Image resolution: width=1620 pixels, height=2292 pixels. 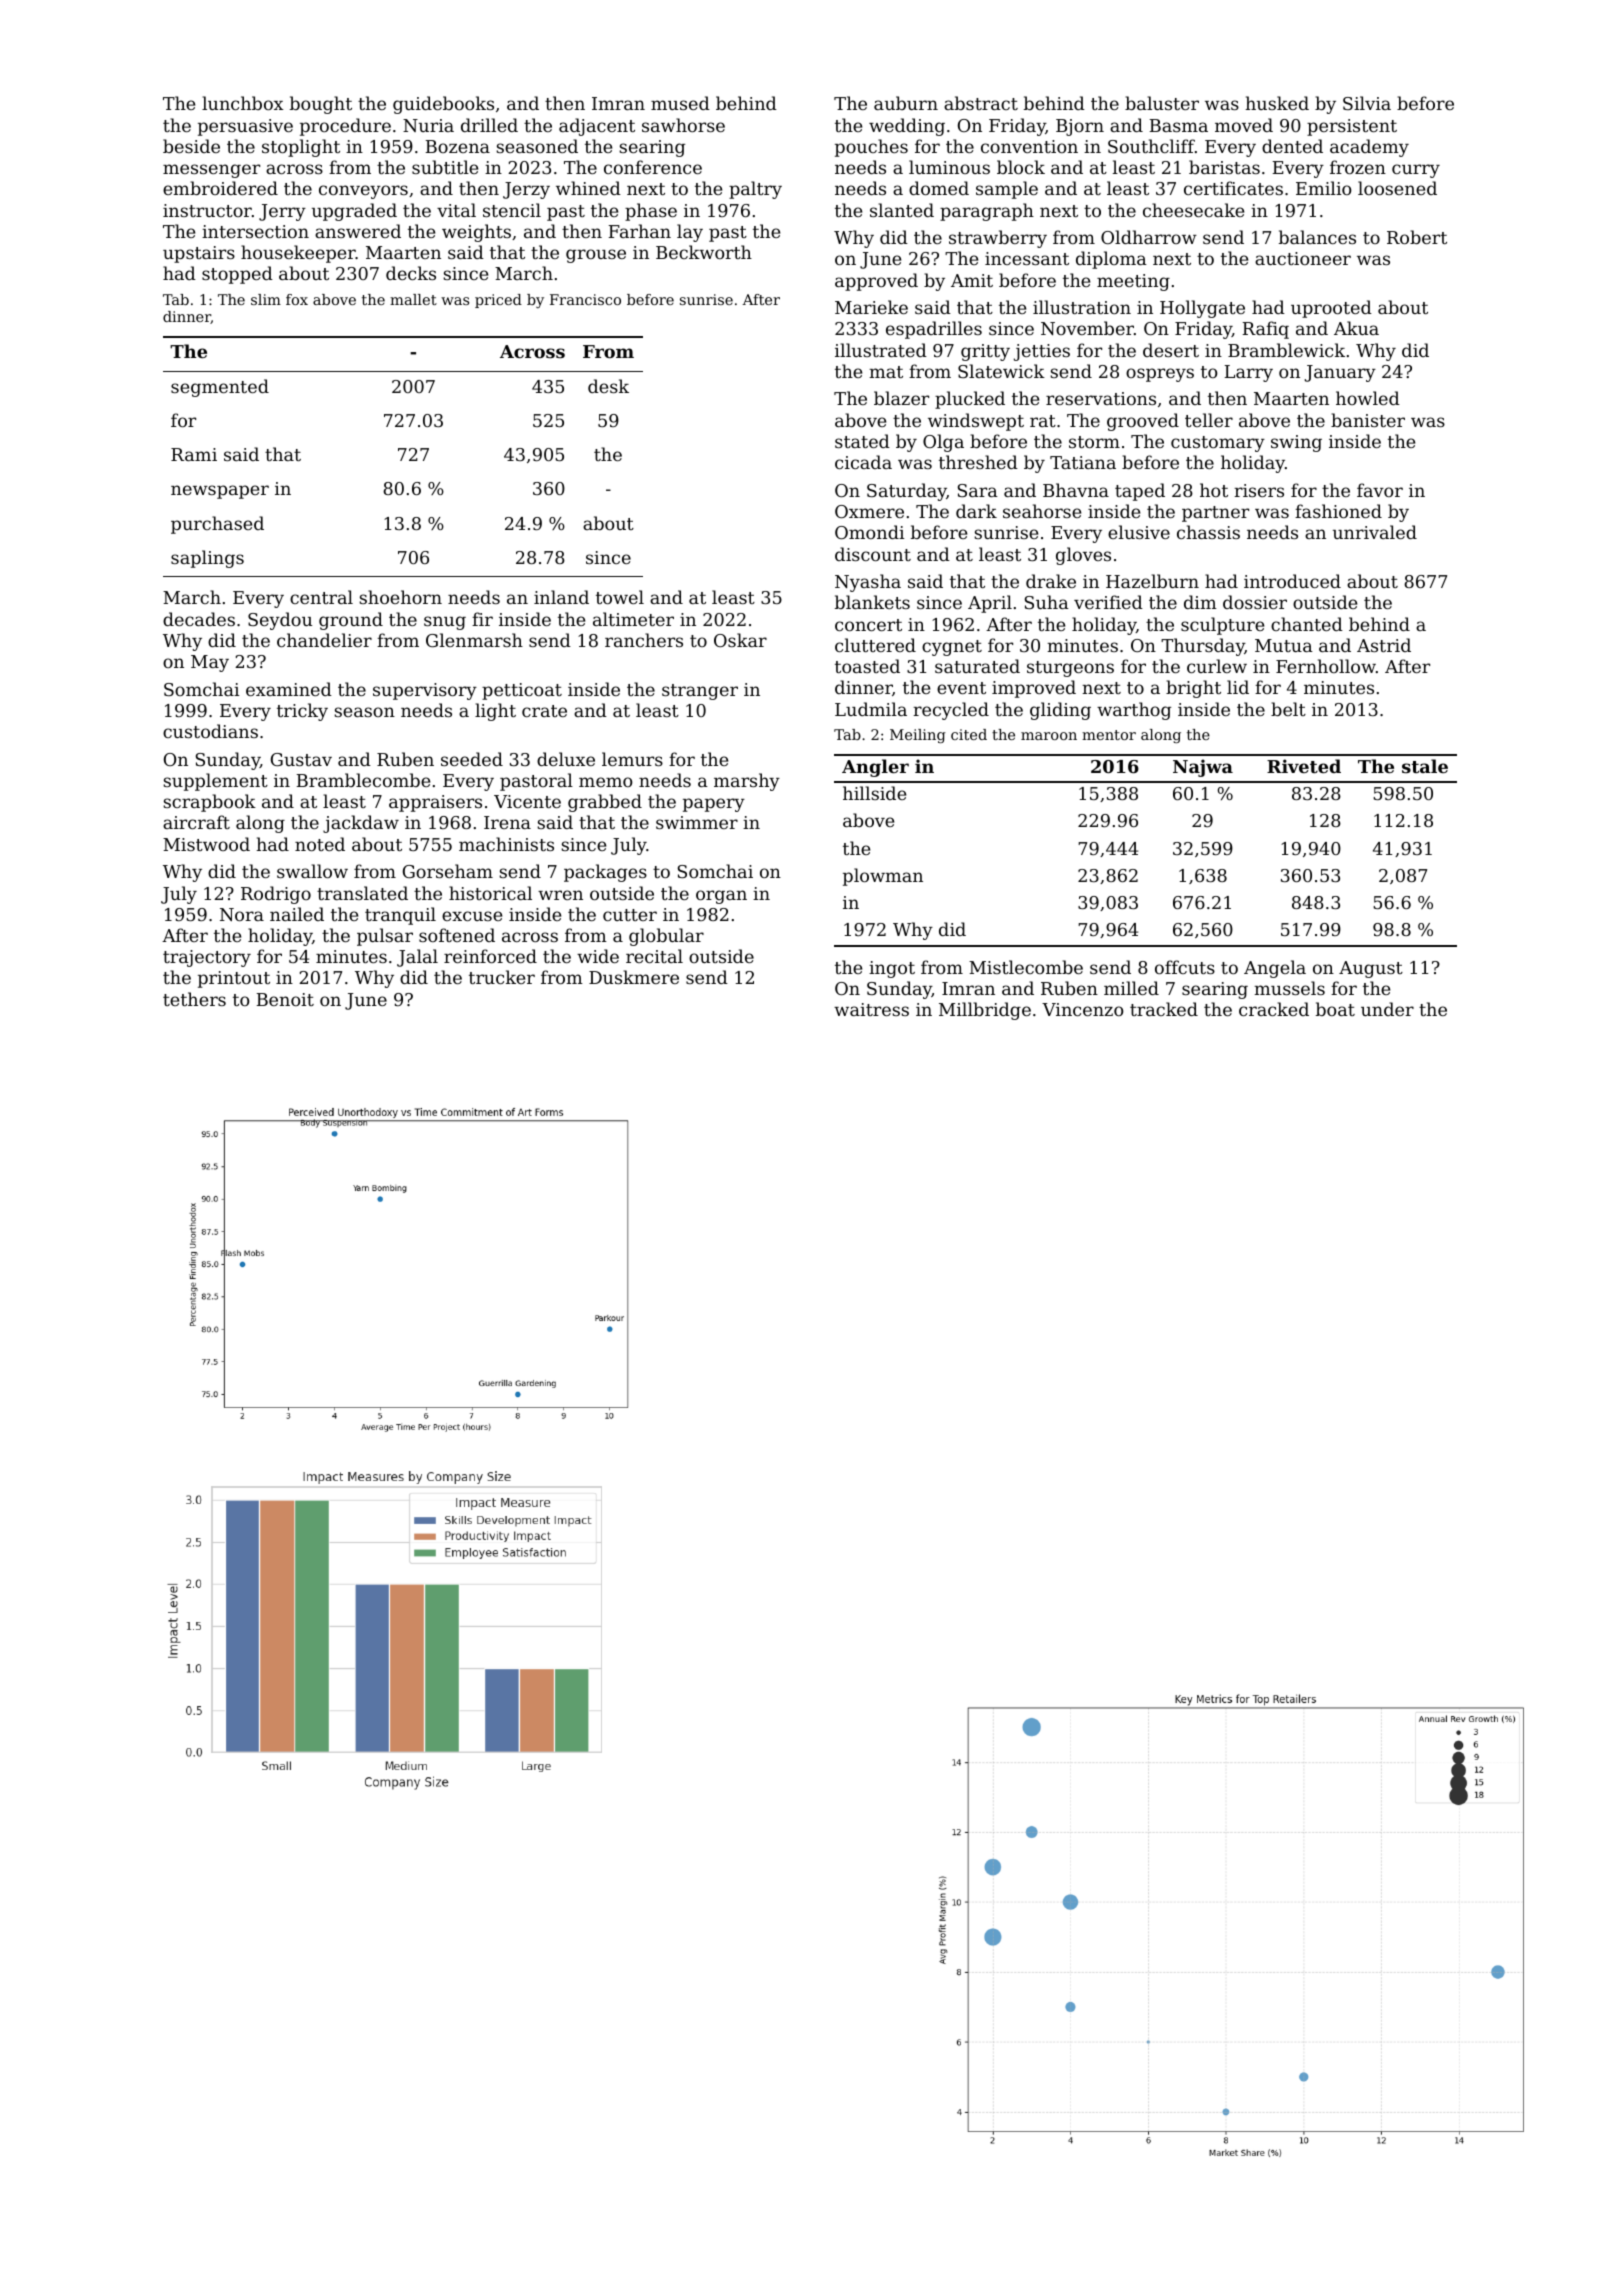 I want to click on elusive, so click(x=1139, y=532).
